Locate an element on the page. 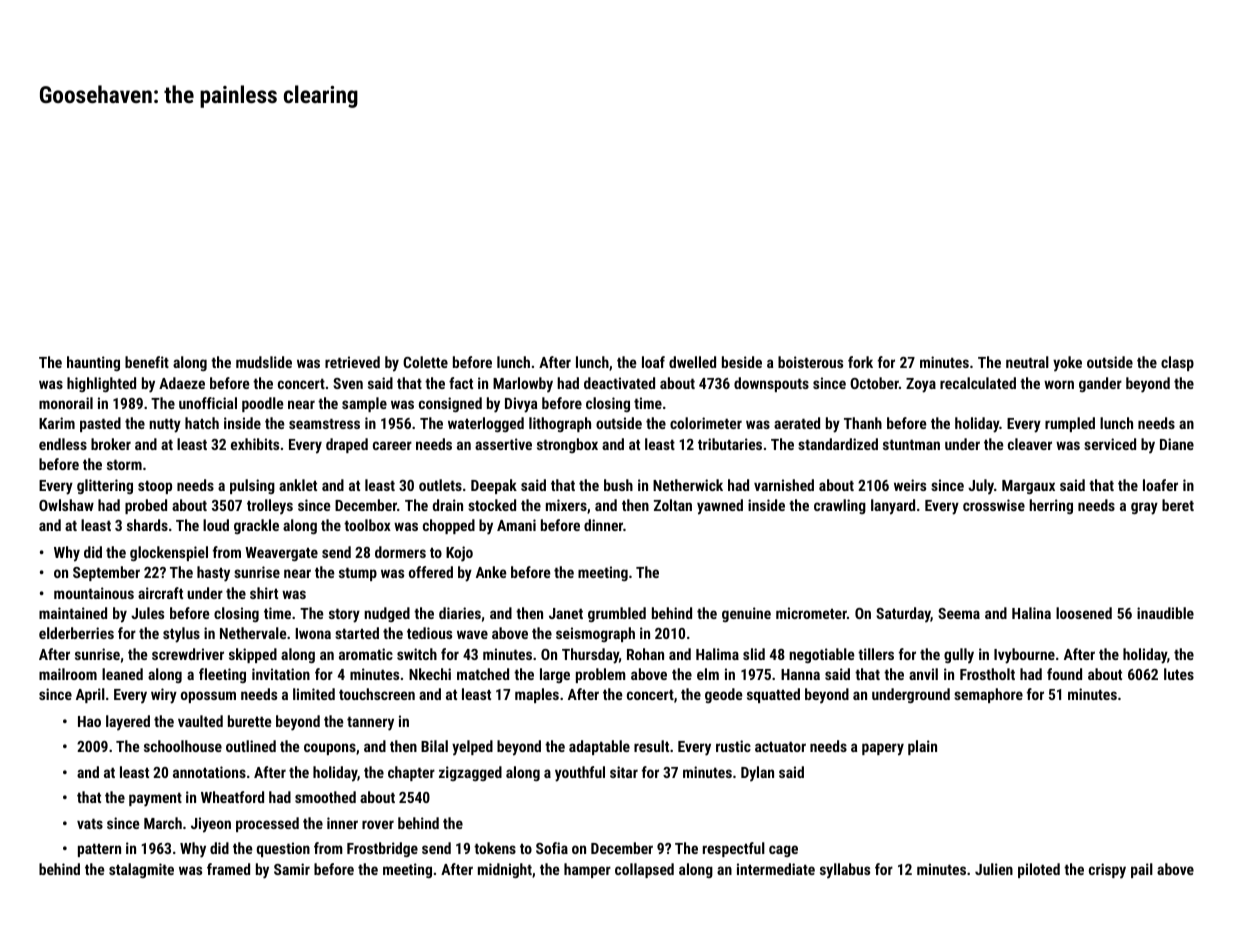 The image size is (1233, 952). Adaeze is located at coordinates (182, 383).
